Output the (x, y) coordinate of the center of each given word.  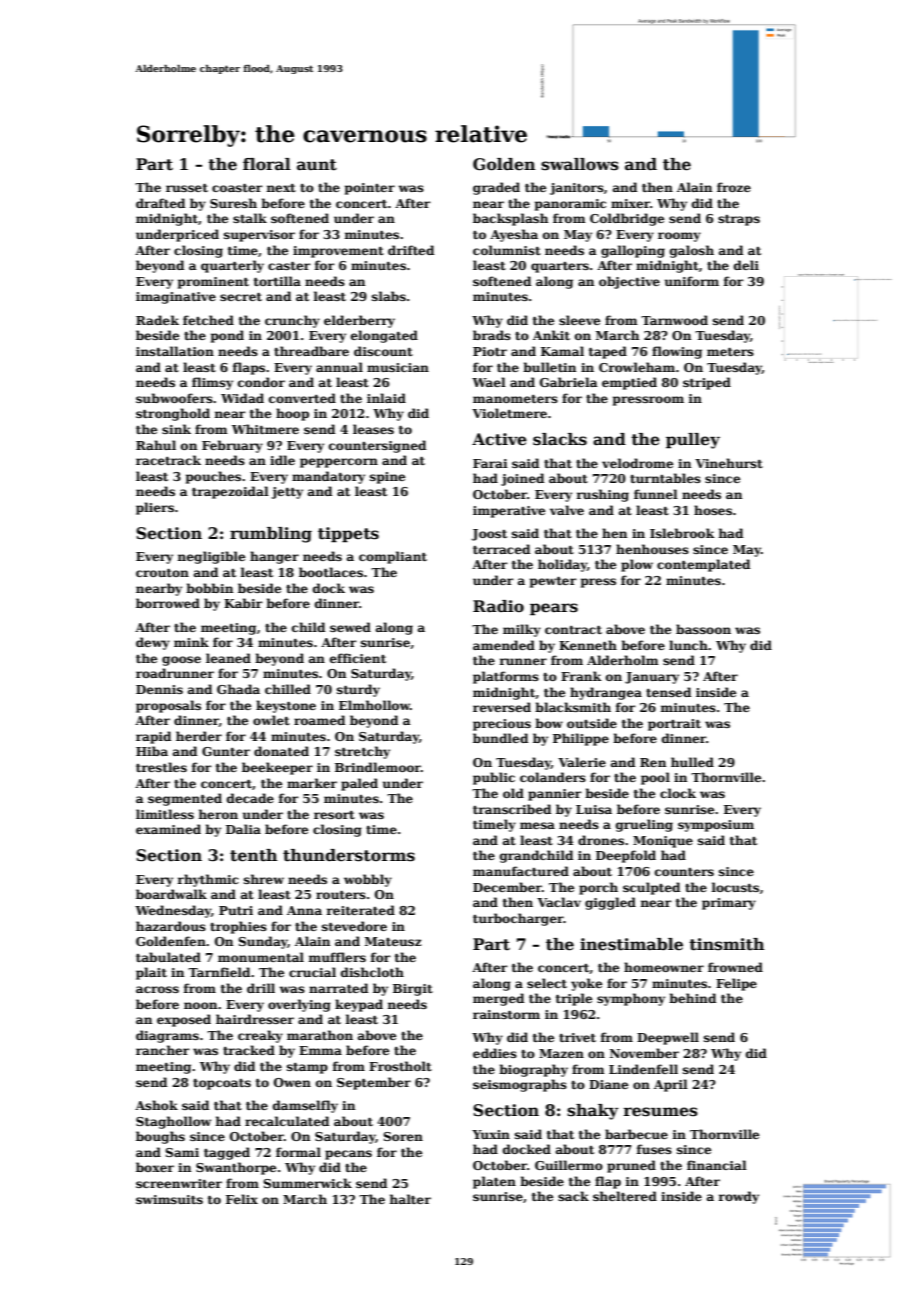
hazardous (171, 926)
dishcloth (372, 972)
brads (492, 335)
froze (734, 187)
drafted (160, 203)
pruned (631, 1166)
